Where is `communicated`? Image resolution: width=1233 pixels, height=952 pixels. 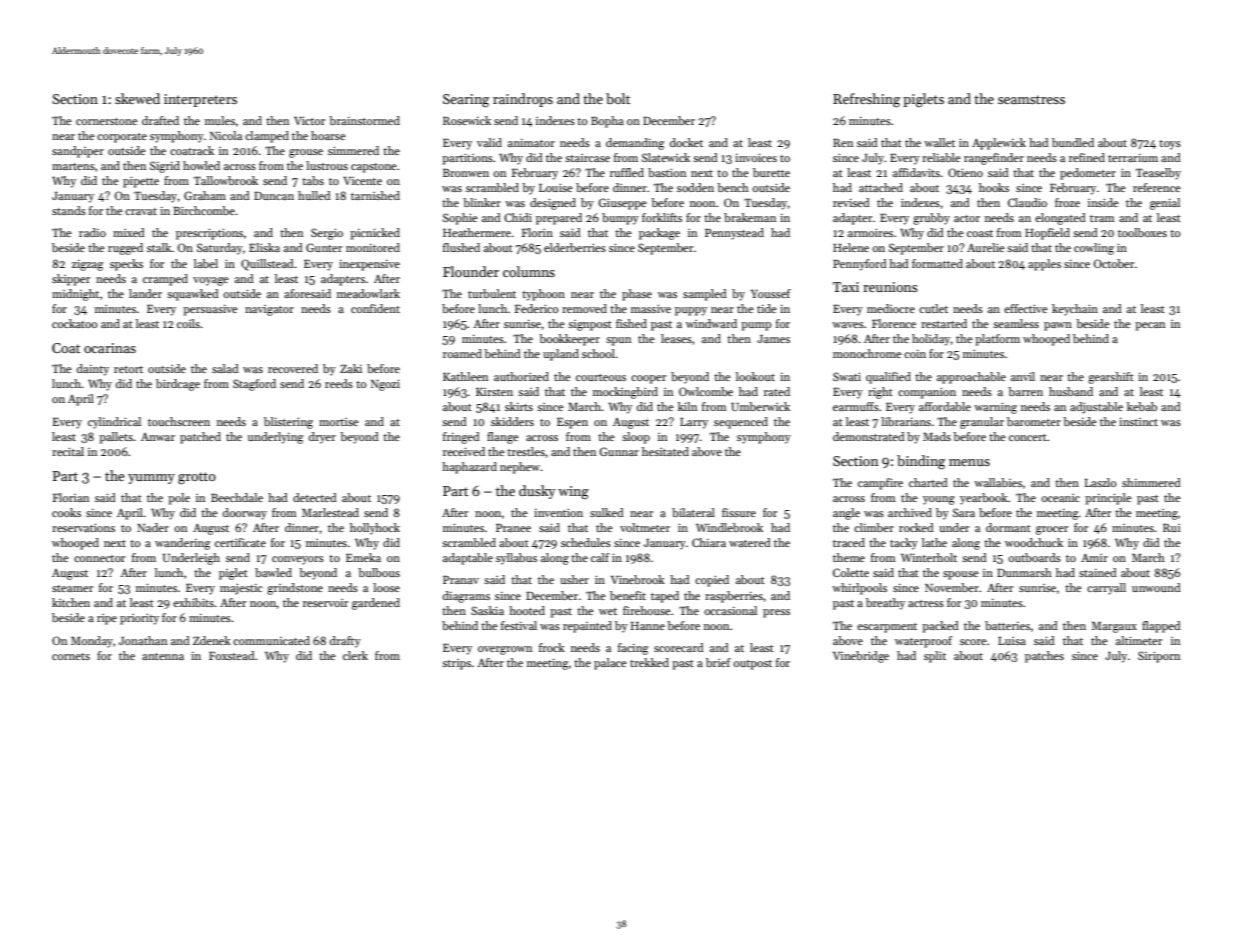 communicated is located at coordinates (271, 640).
